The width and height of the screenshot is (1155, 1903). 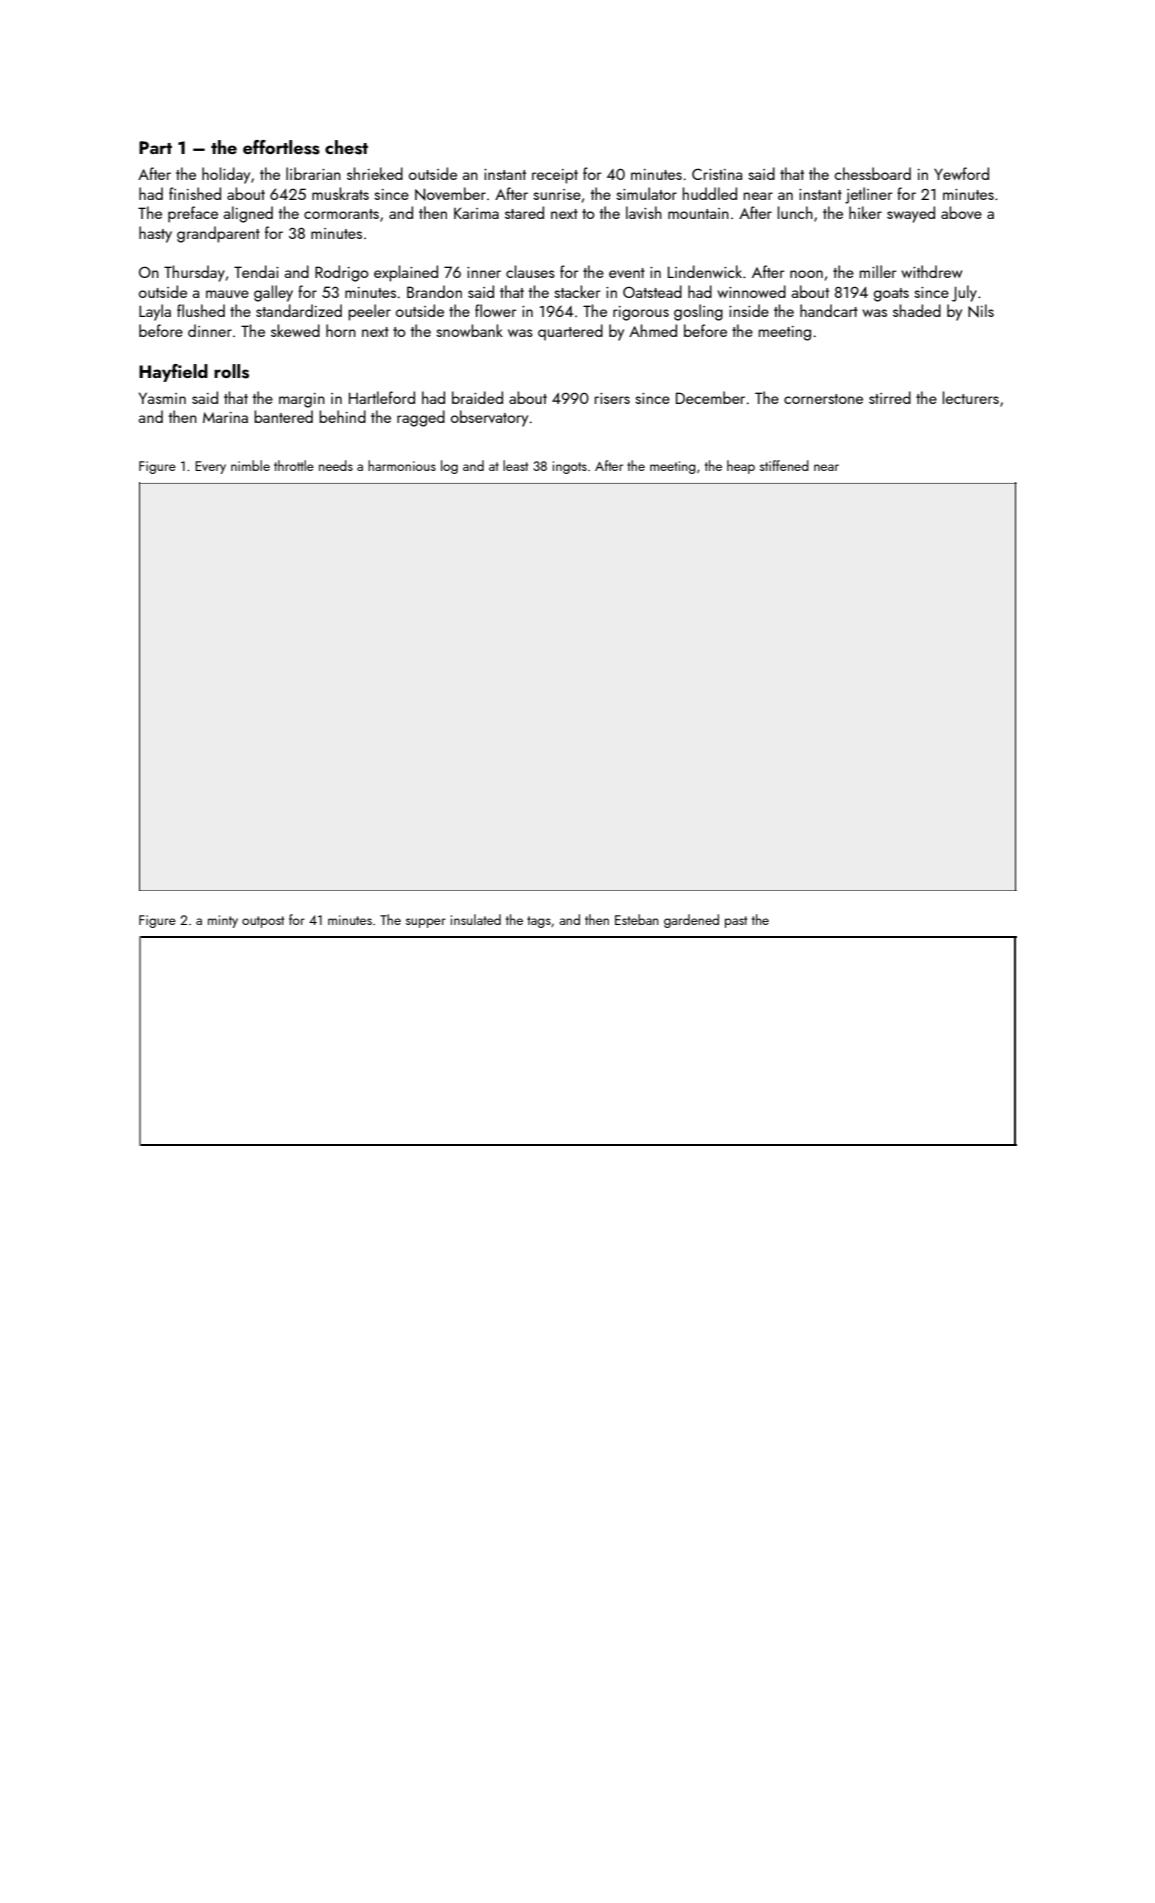 I want to click on stirred, so click(x=890, y=397).
